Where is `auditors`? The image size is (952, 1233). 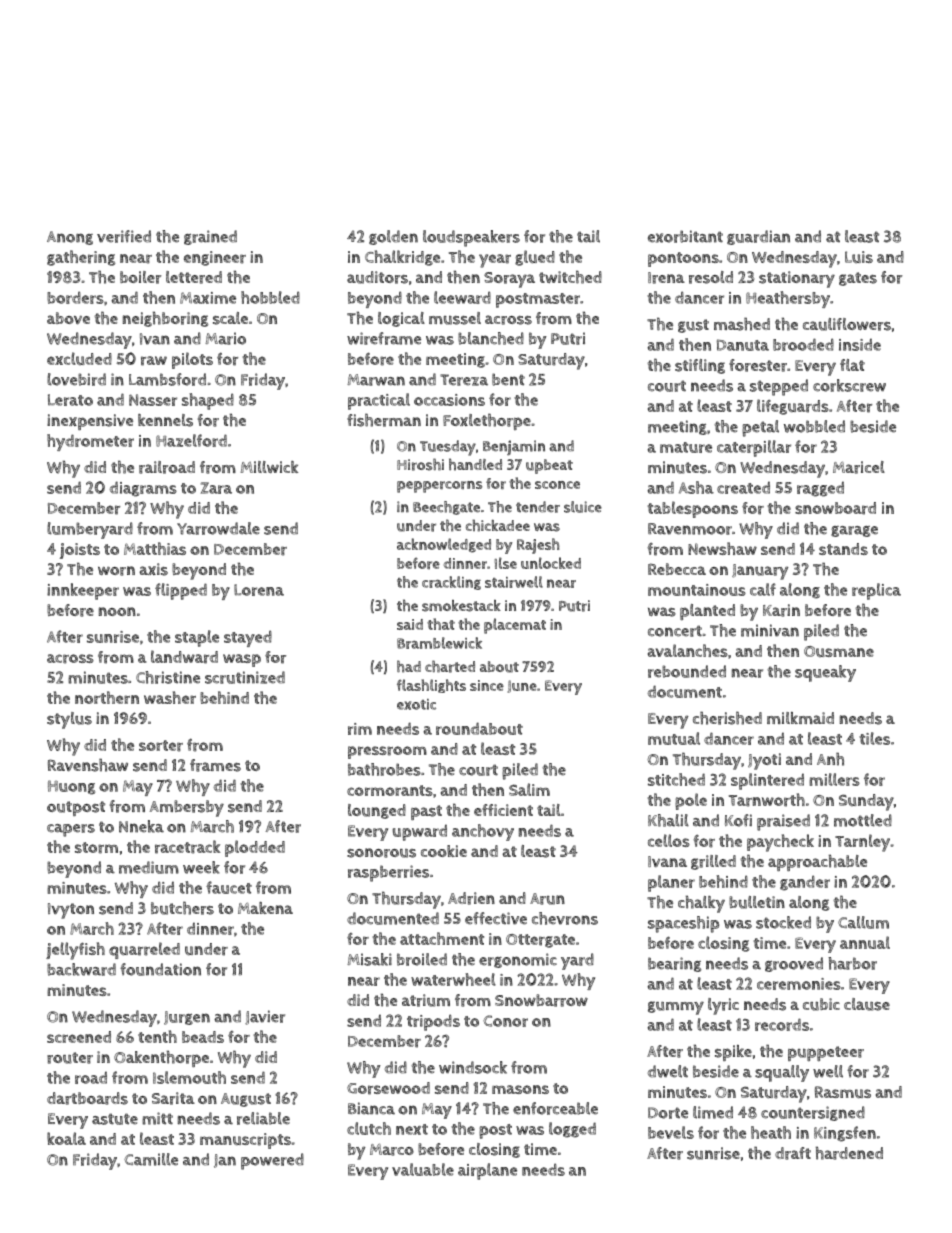
auditors is located at coordinates (377, 277).
